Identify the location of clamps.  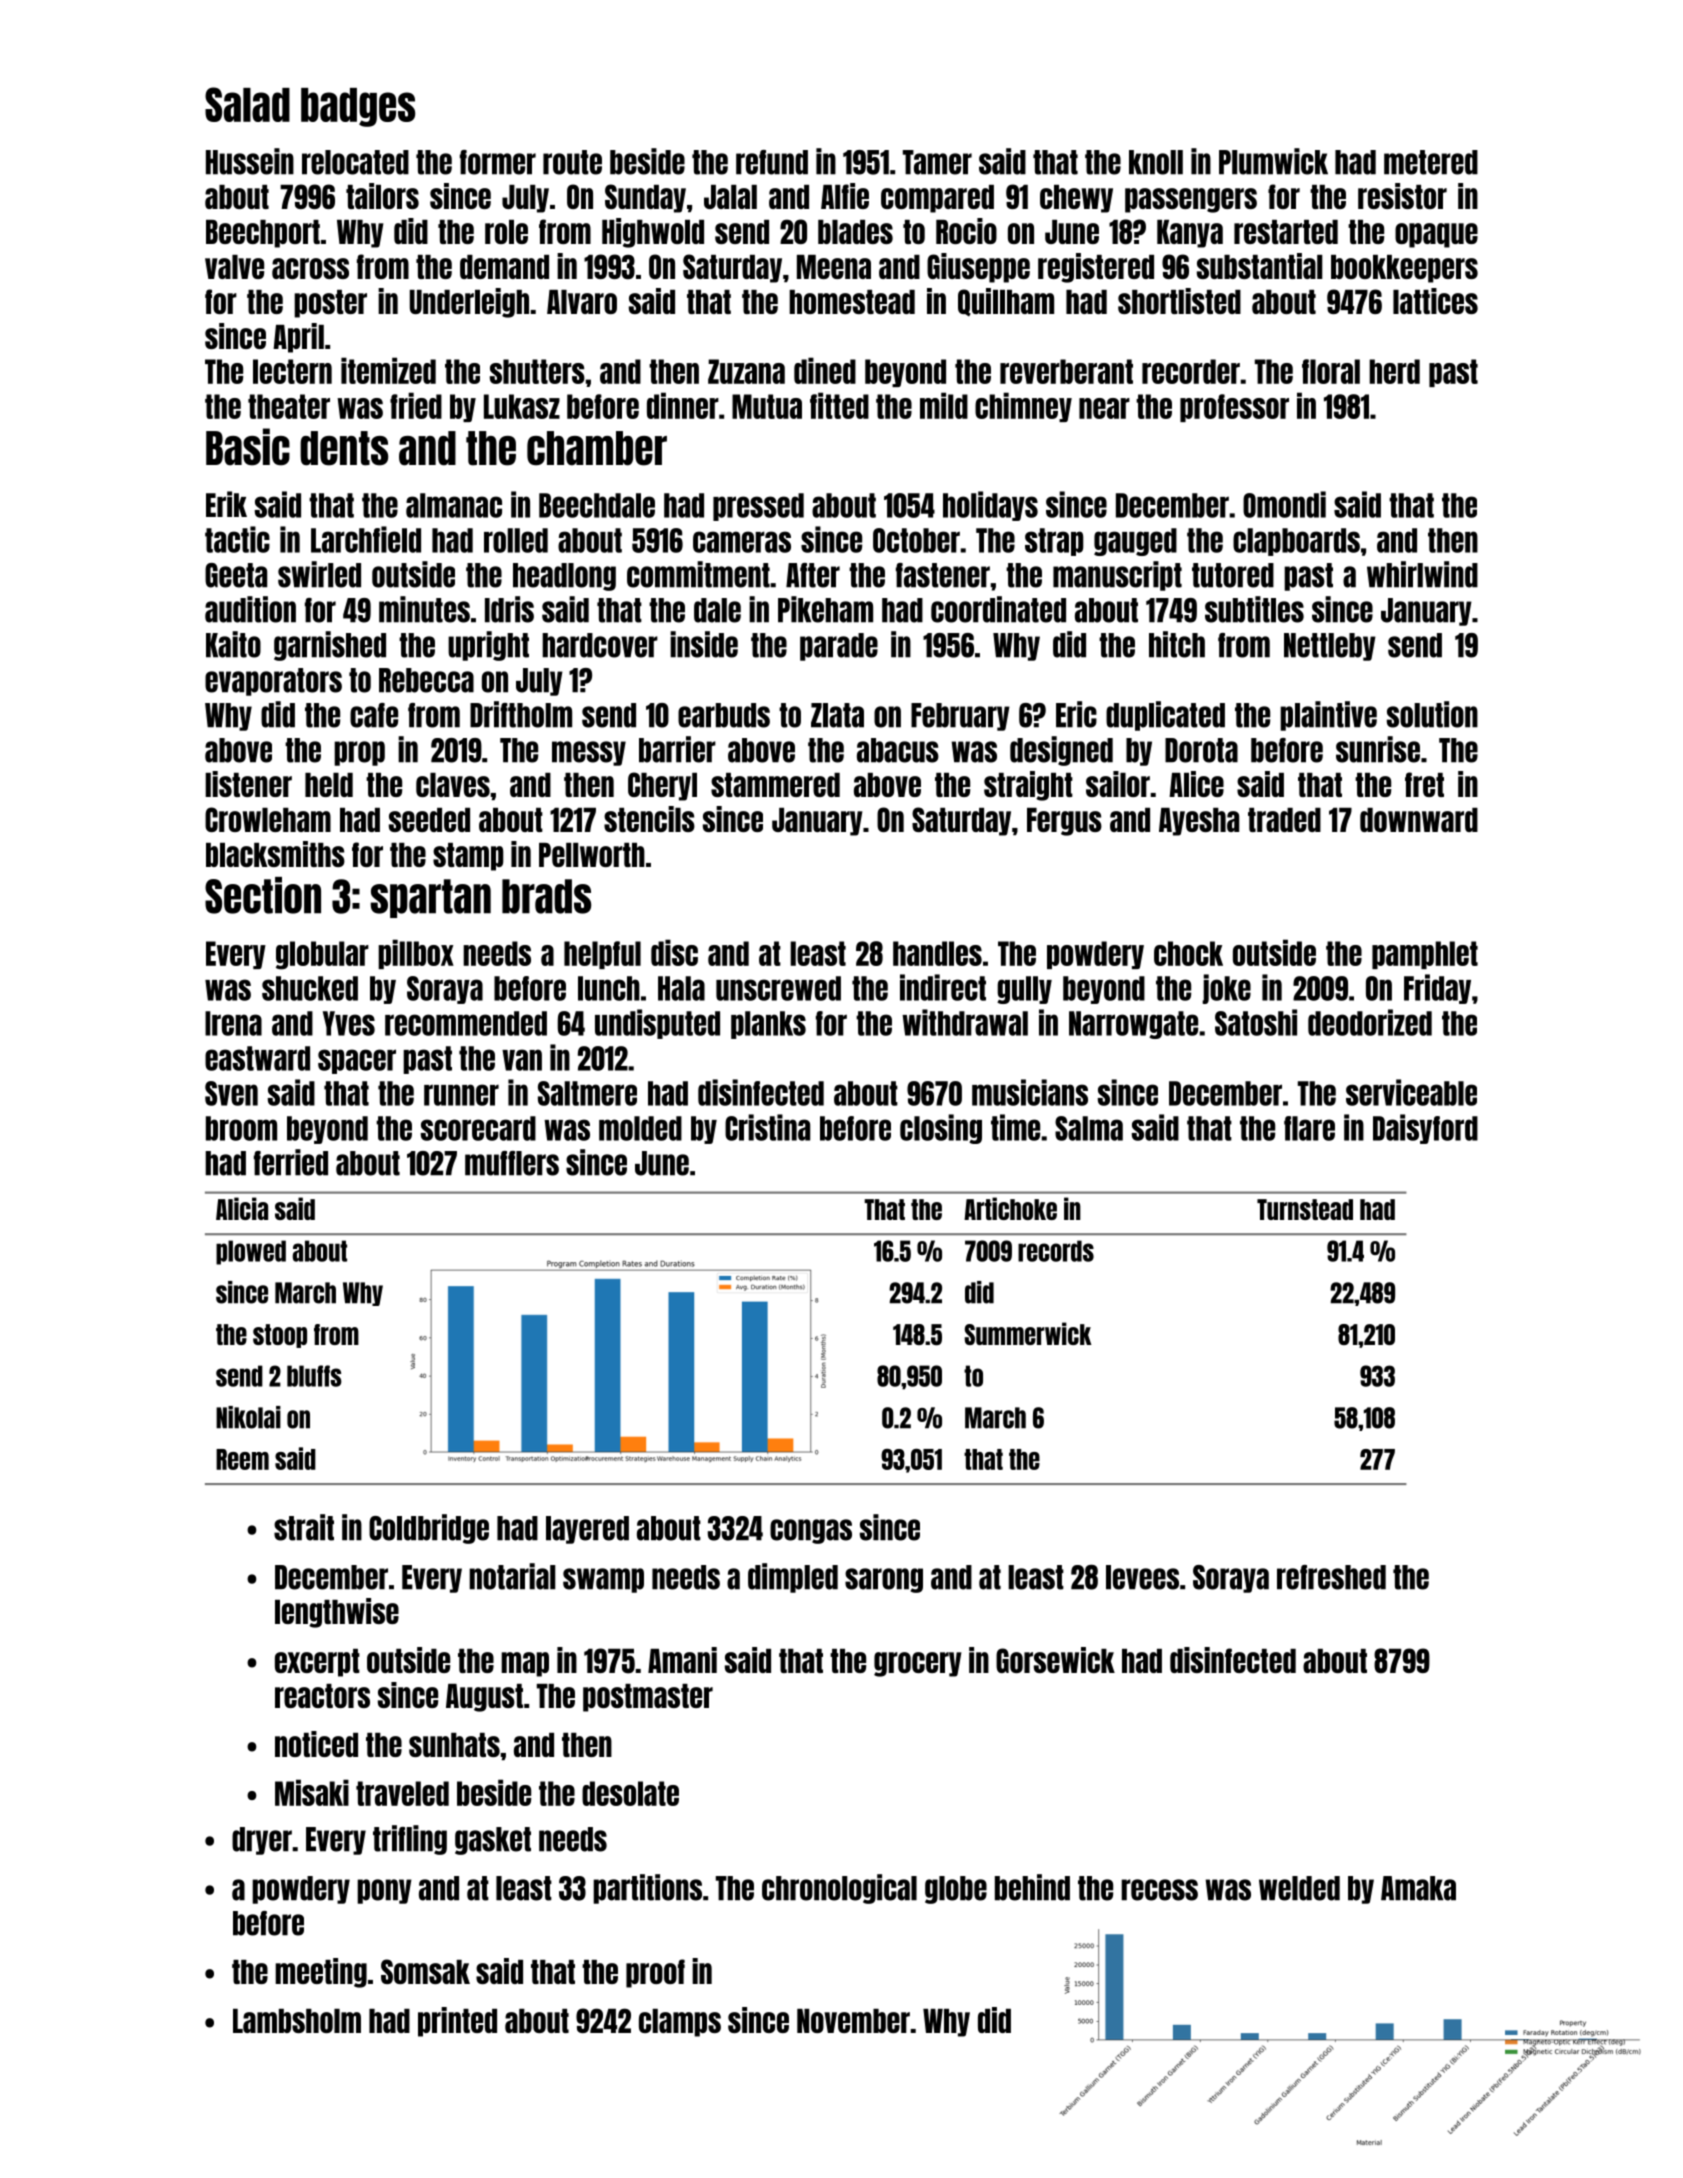
(680, 2023).
